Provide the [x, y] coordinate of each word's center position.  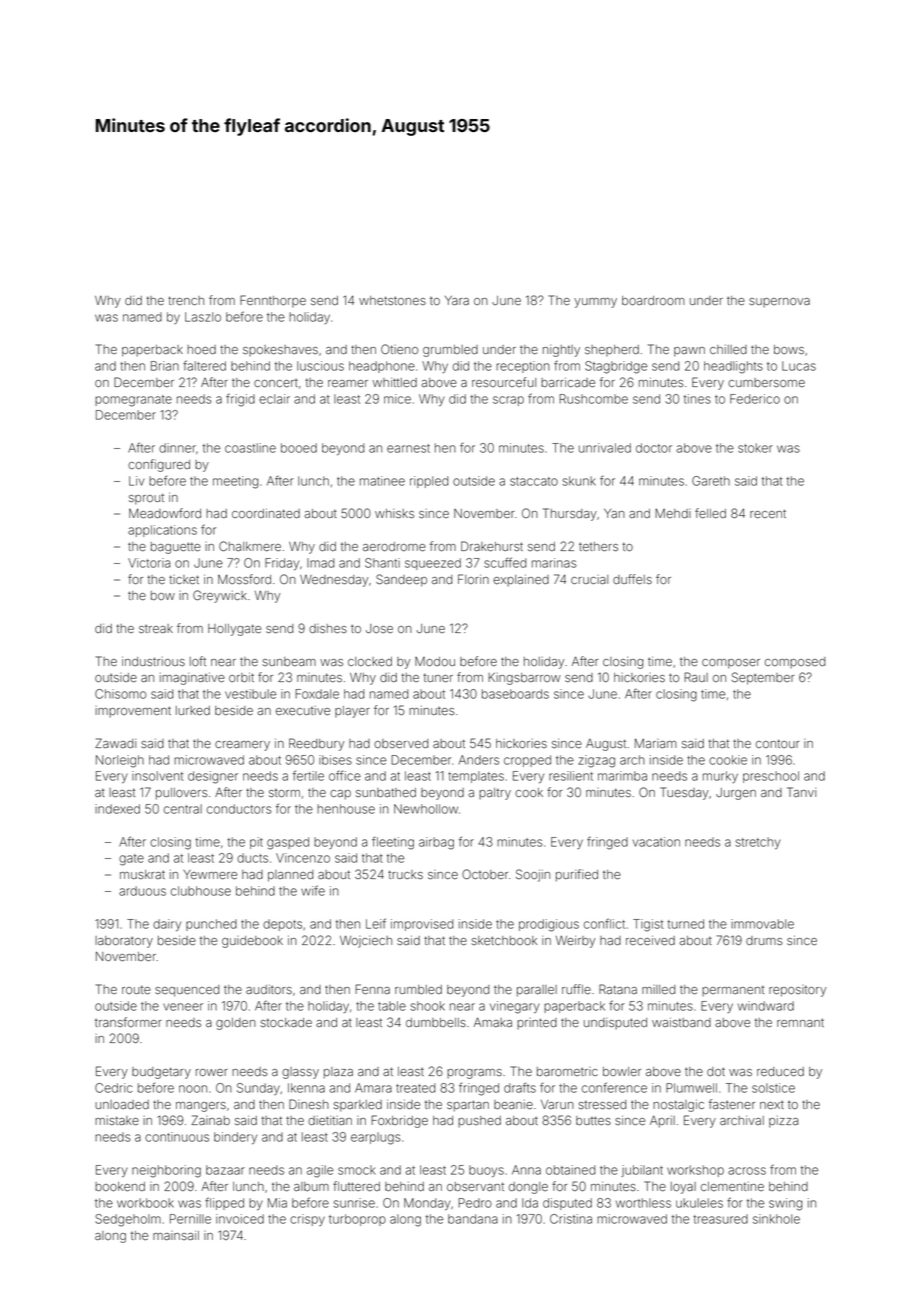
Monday [427, 1204]
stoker [755, 448]
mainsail [176, 1235]
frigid [240, 400]
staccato [534, 481]
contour [778, 743]
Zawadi [115, 743]
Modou [435, 661]
